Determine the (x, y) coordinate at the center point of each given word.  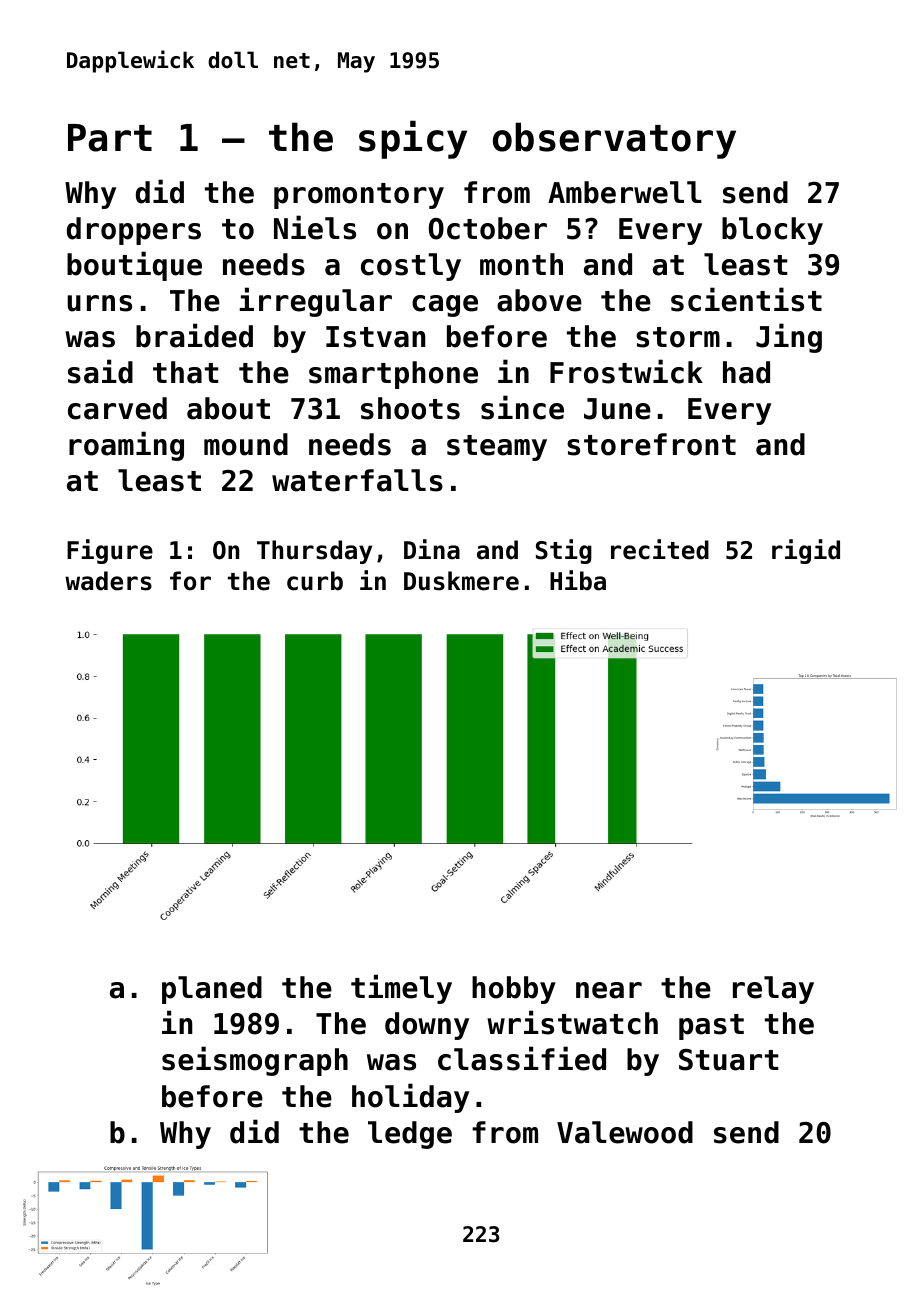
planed (212, 990)
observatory (614, 140)
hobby (514, 990)
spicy (413, 139)
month (521, 264)
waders (108, 581)
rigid (806, 551)
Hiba (578, 580)
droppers (134, 231)
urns (99, 303)
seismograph (255, 1061)
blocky (772, 231)
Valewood (625, 1132)
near (609, 990)
